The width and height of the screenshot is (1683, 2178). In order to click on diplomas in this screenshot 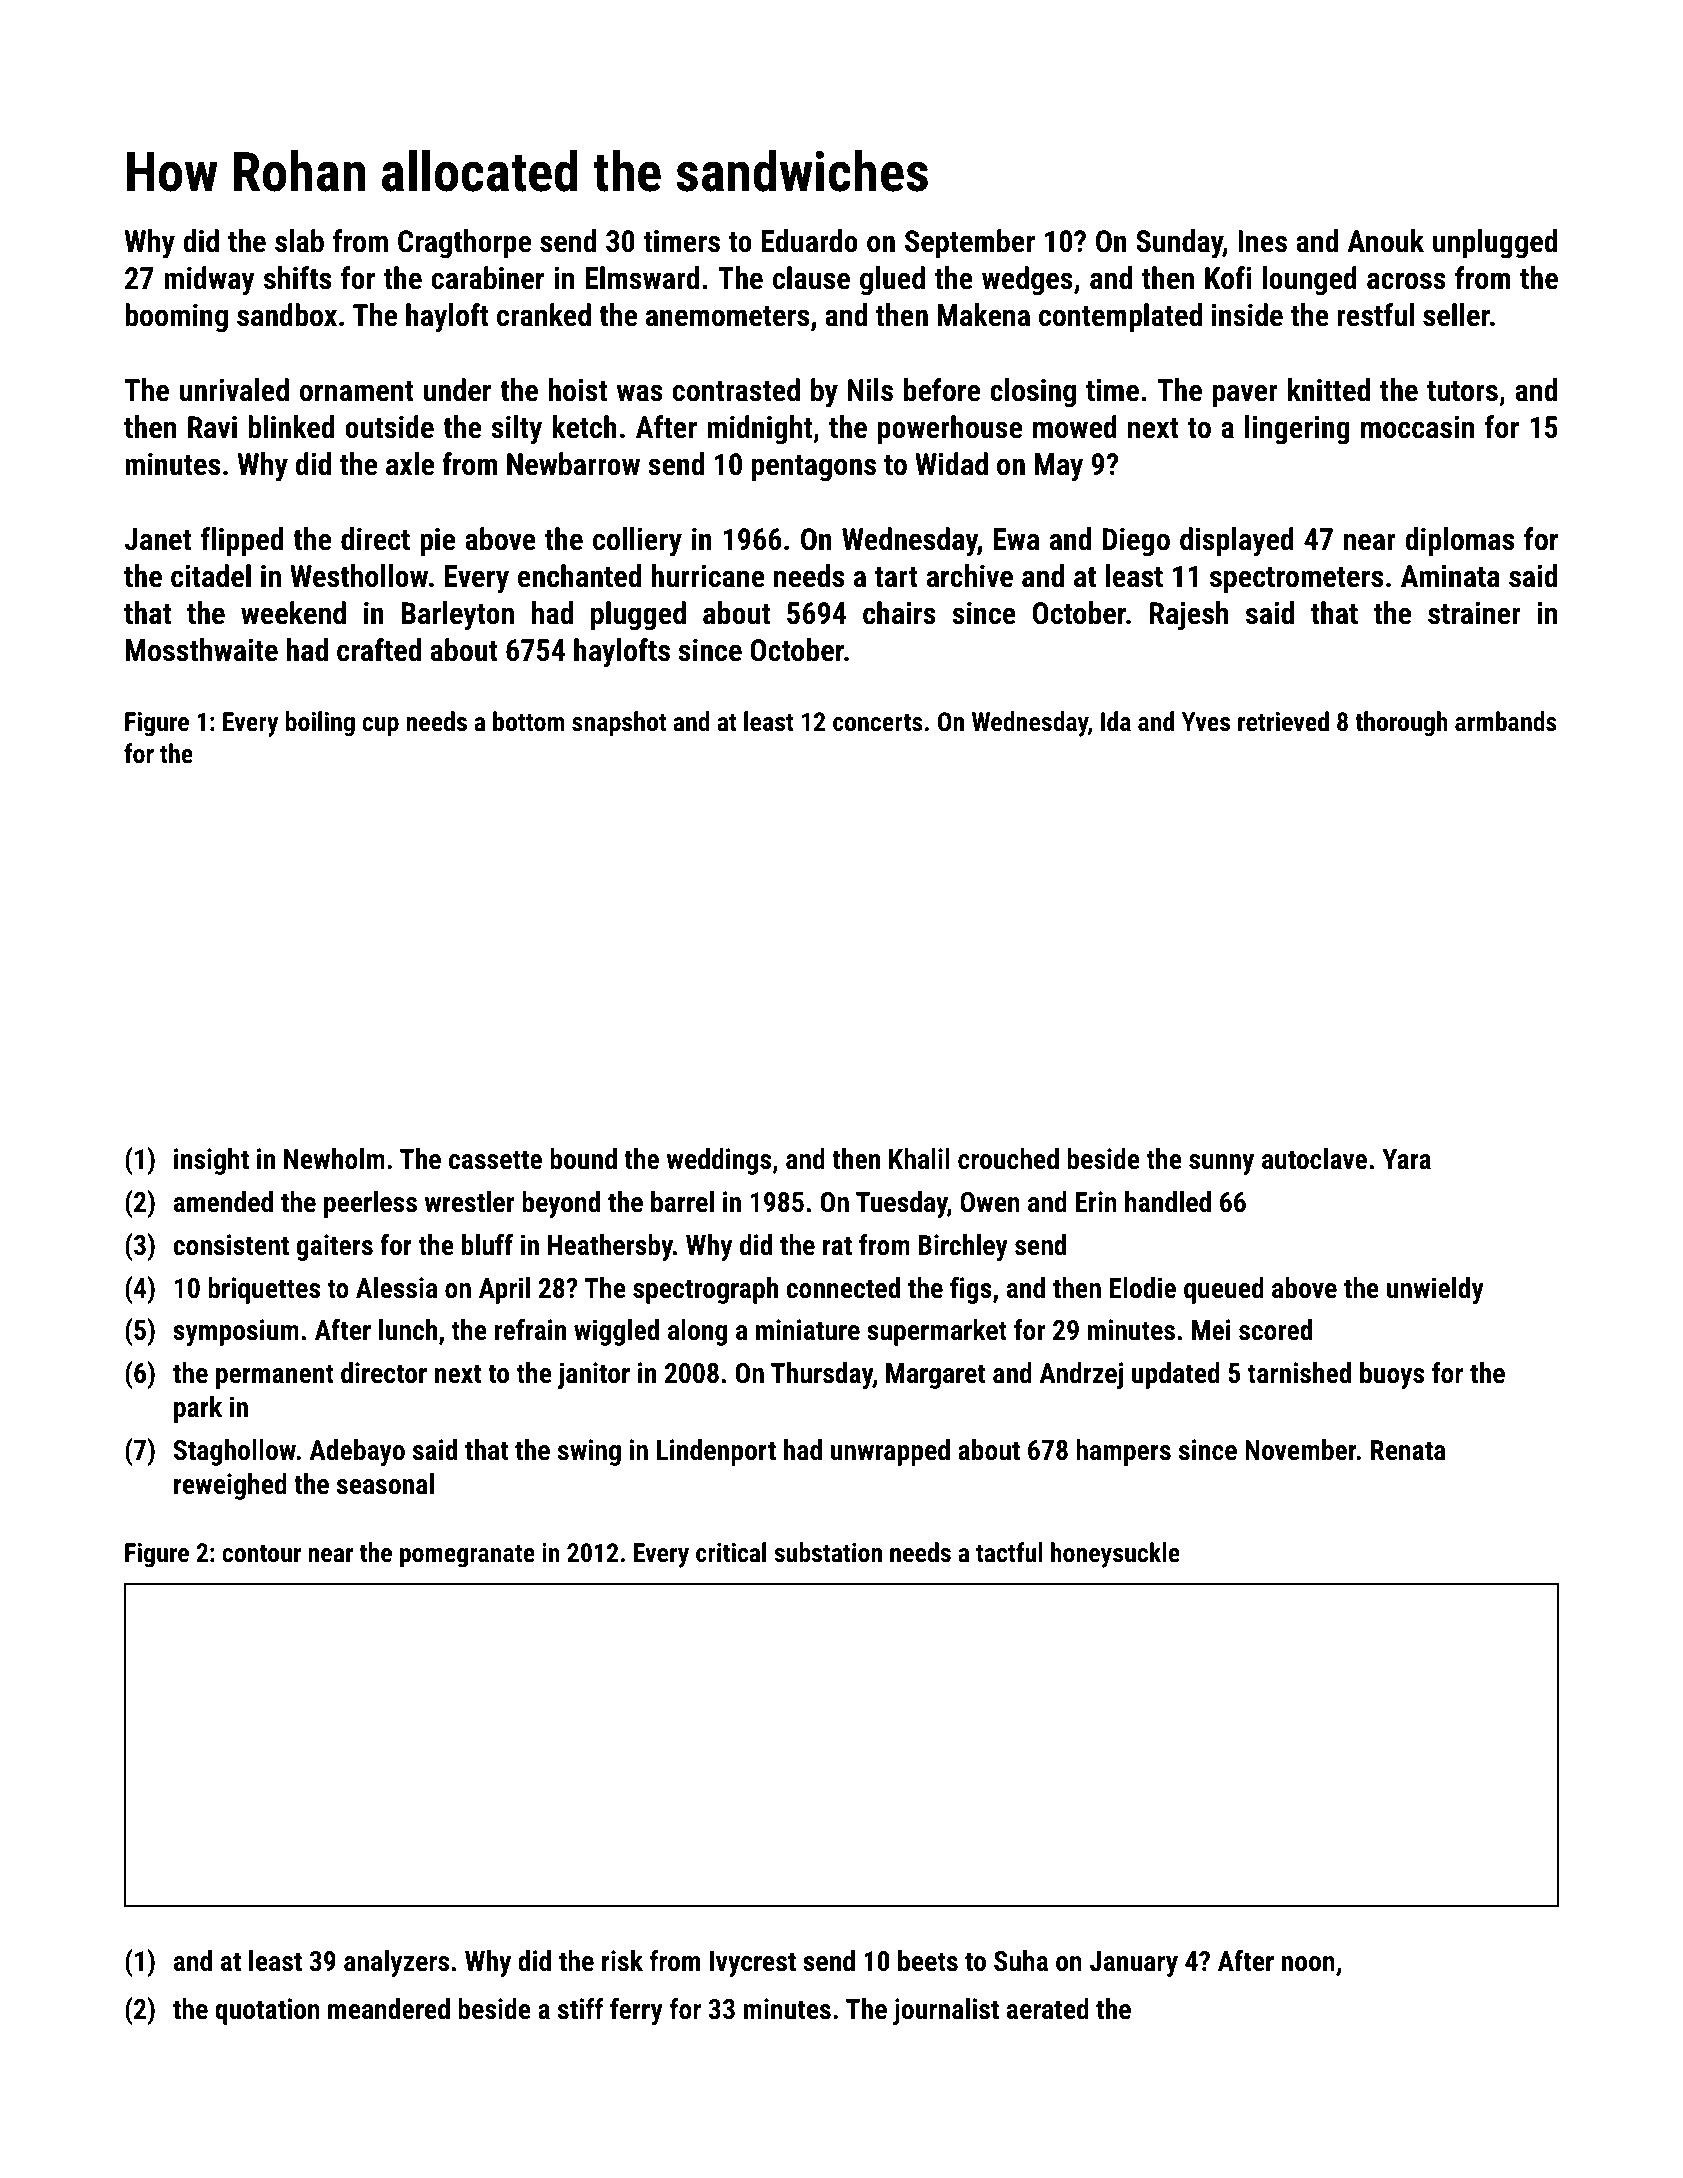, I will do `click(1459, 541)`.
